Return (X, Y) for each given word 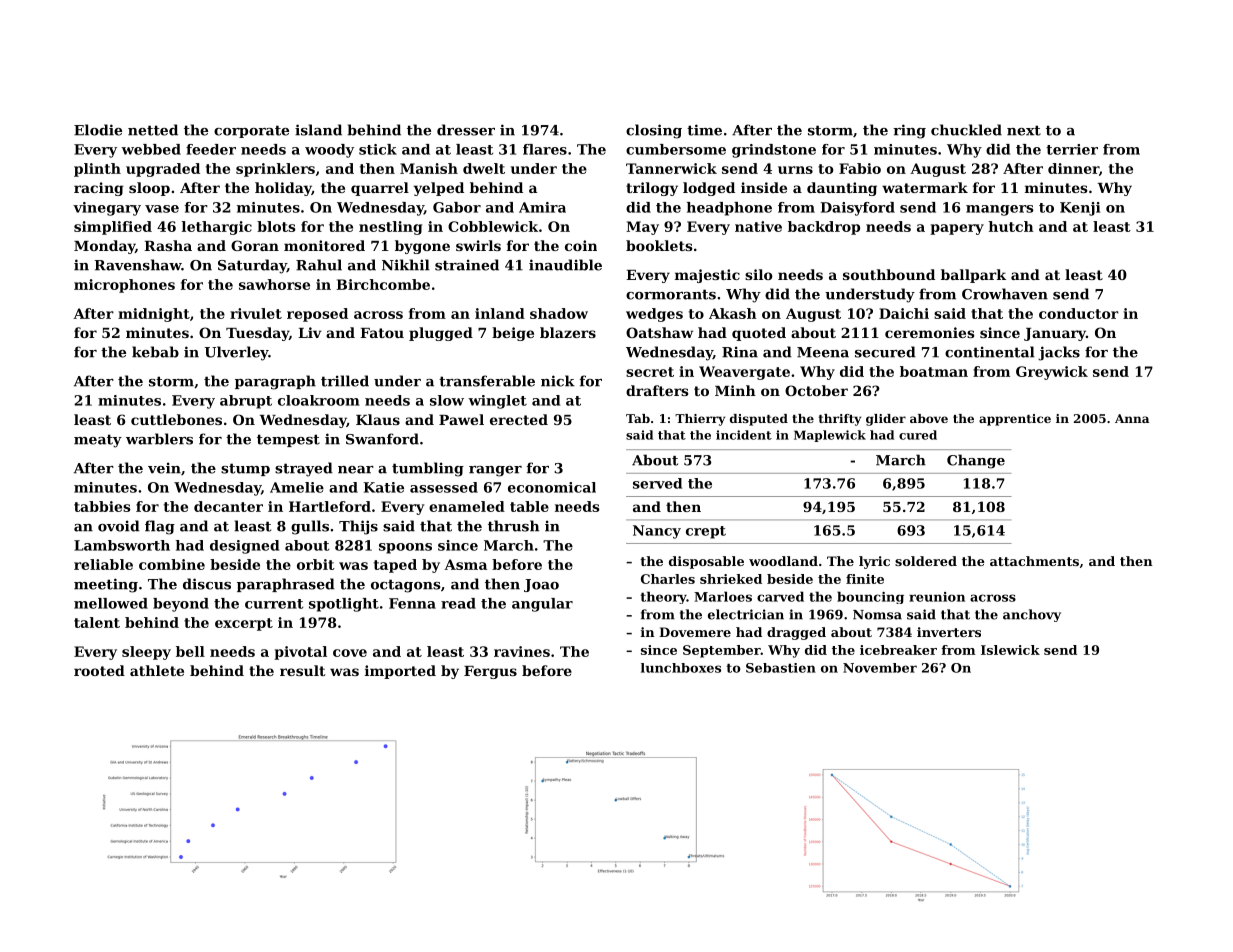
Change (976, 461)
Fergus (490, 672)
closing (654, 131)
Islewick (1010, 650)
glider (886, 420)
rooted (99, 670)
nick (558, 381)
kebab (155, 352)
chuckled (966, 130)
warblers (159, 439)
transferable (487, 381)
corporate (251, 131)
